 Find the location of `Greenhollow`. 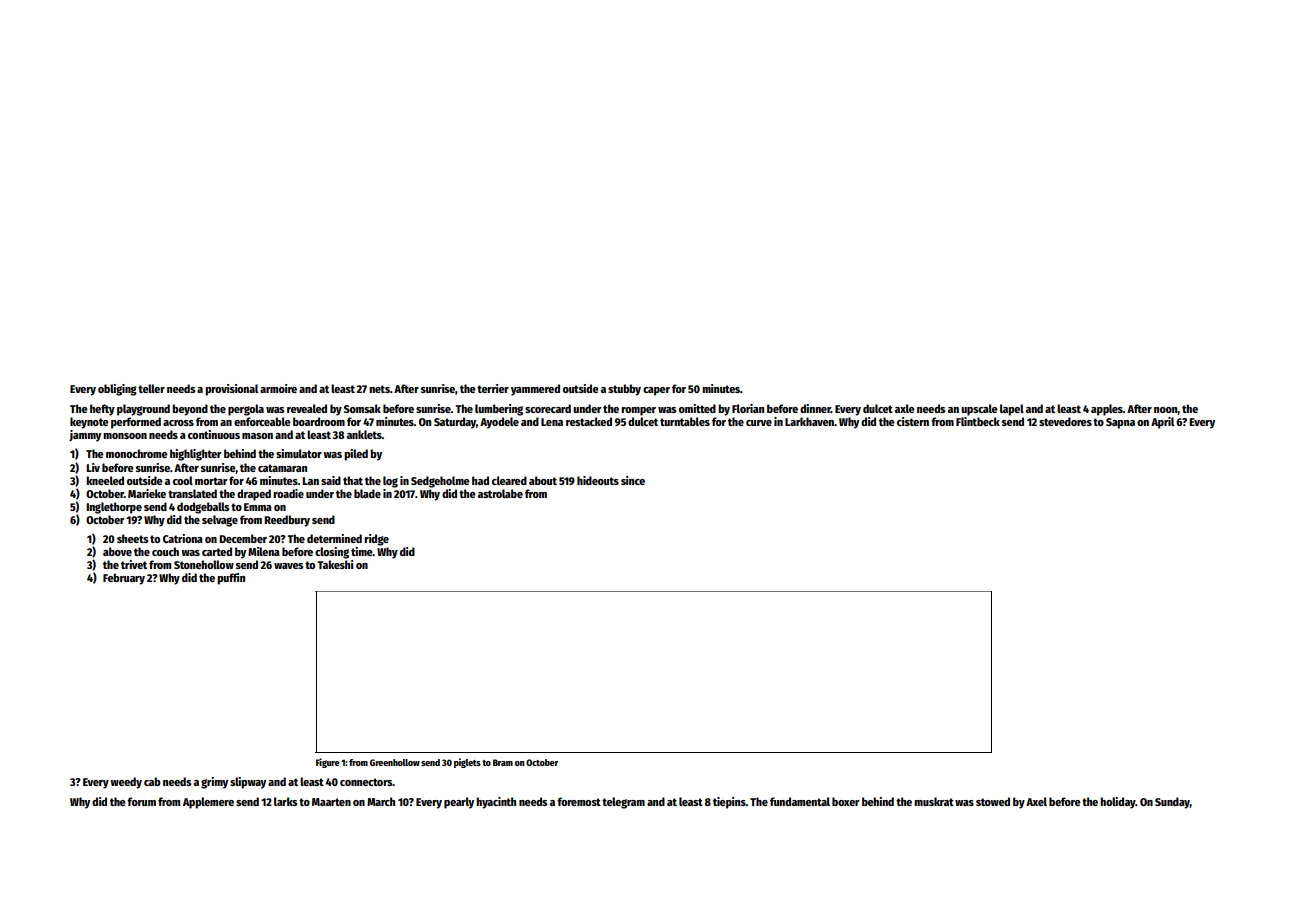

Greenhollow is located at coordinates (395, 762).
